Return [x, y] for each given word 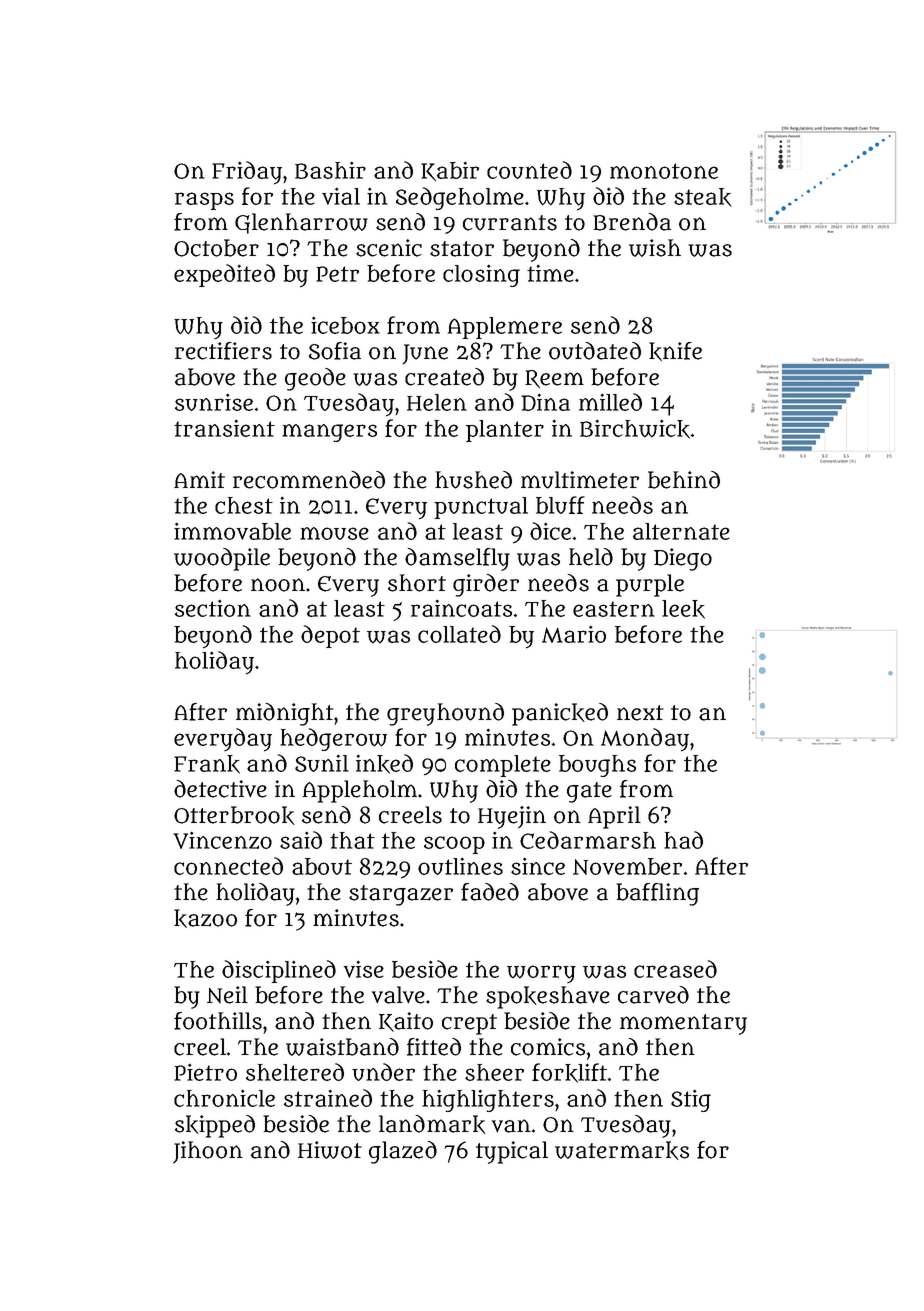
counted [529, 170]
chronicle [224, 1098]
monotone [664, 171]
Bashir [330, 170]
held [591, 557]
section [213, 608]
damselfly [457, 559]
